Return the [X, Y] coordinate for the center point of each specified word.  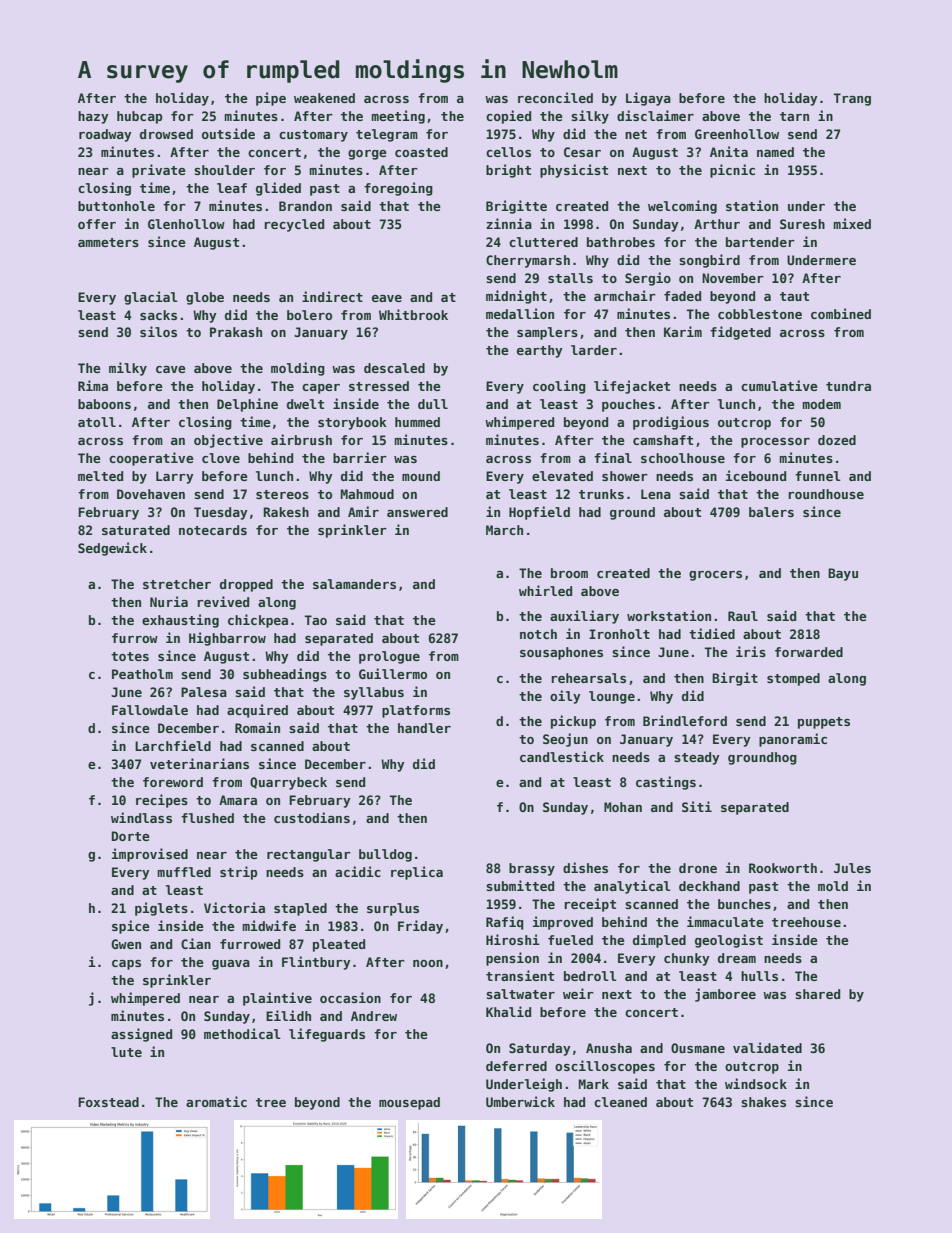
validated [767, 1047]
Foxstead [108, 1102]
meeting [398, 117]
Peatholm [142, 674]
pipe [271, 99]
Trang [852, 99]
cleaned [620, 1102]
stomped [793, 679]
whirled [545, 590]
